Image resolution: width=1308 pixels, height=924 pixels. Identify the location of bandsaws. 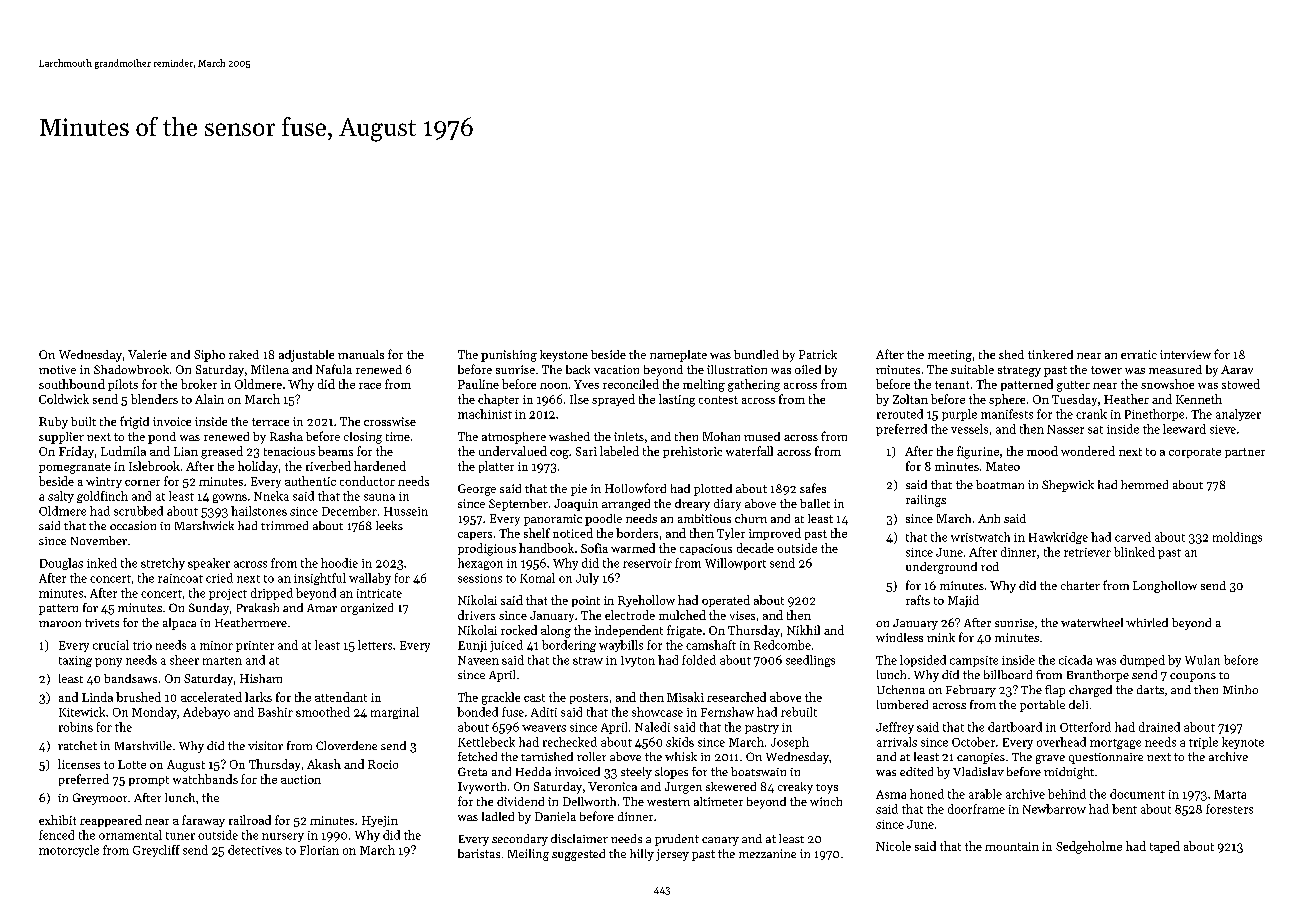
(130, 678).
